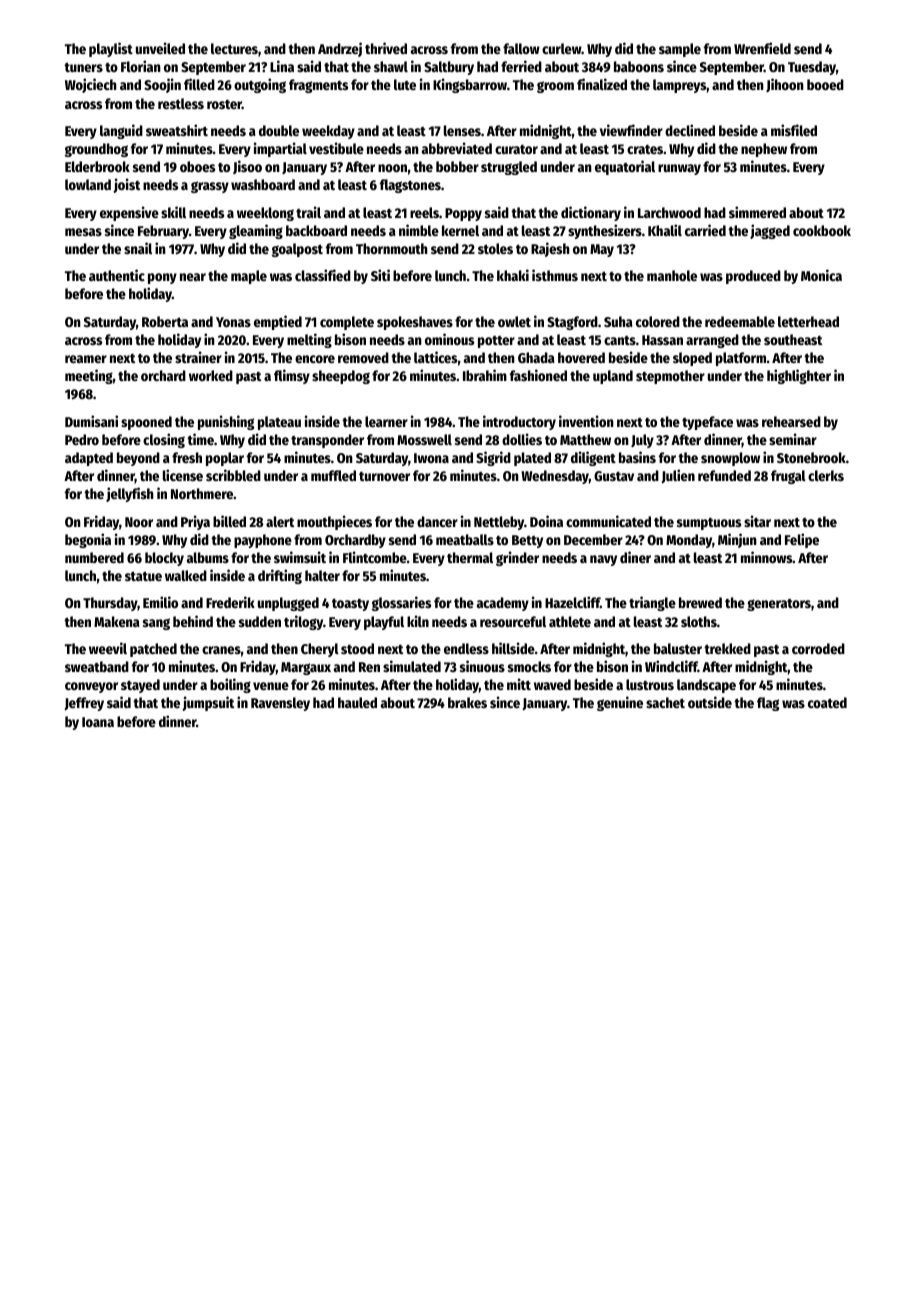 This image has width=924, height=1308. Describe the element at coordinates (822, 230) in the image. I see `cookbook` at that location.
